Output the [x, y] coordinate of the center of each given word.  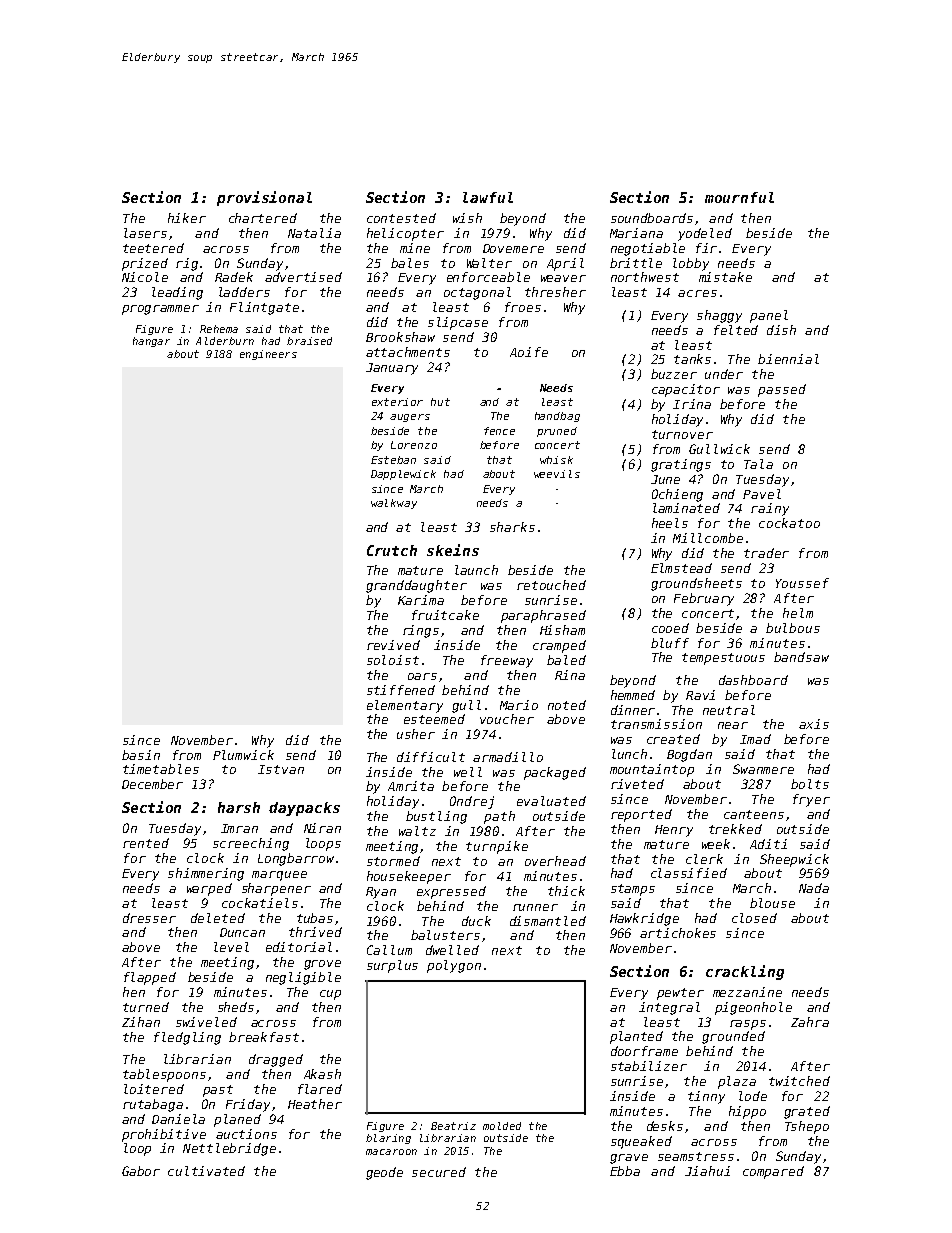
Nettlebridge [229, 1149]
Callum [389, 950]
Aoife [529, 352]
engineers [268, 355]
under [724, 374]
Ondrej [472, 802]
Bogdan [689, 755]
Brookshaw [400, 337]
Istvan [281, 769]
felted [736, 330]
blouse [772, 903]
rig [187, 264]
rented [146, 843]
